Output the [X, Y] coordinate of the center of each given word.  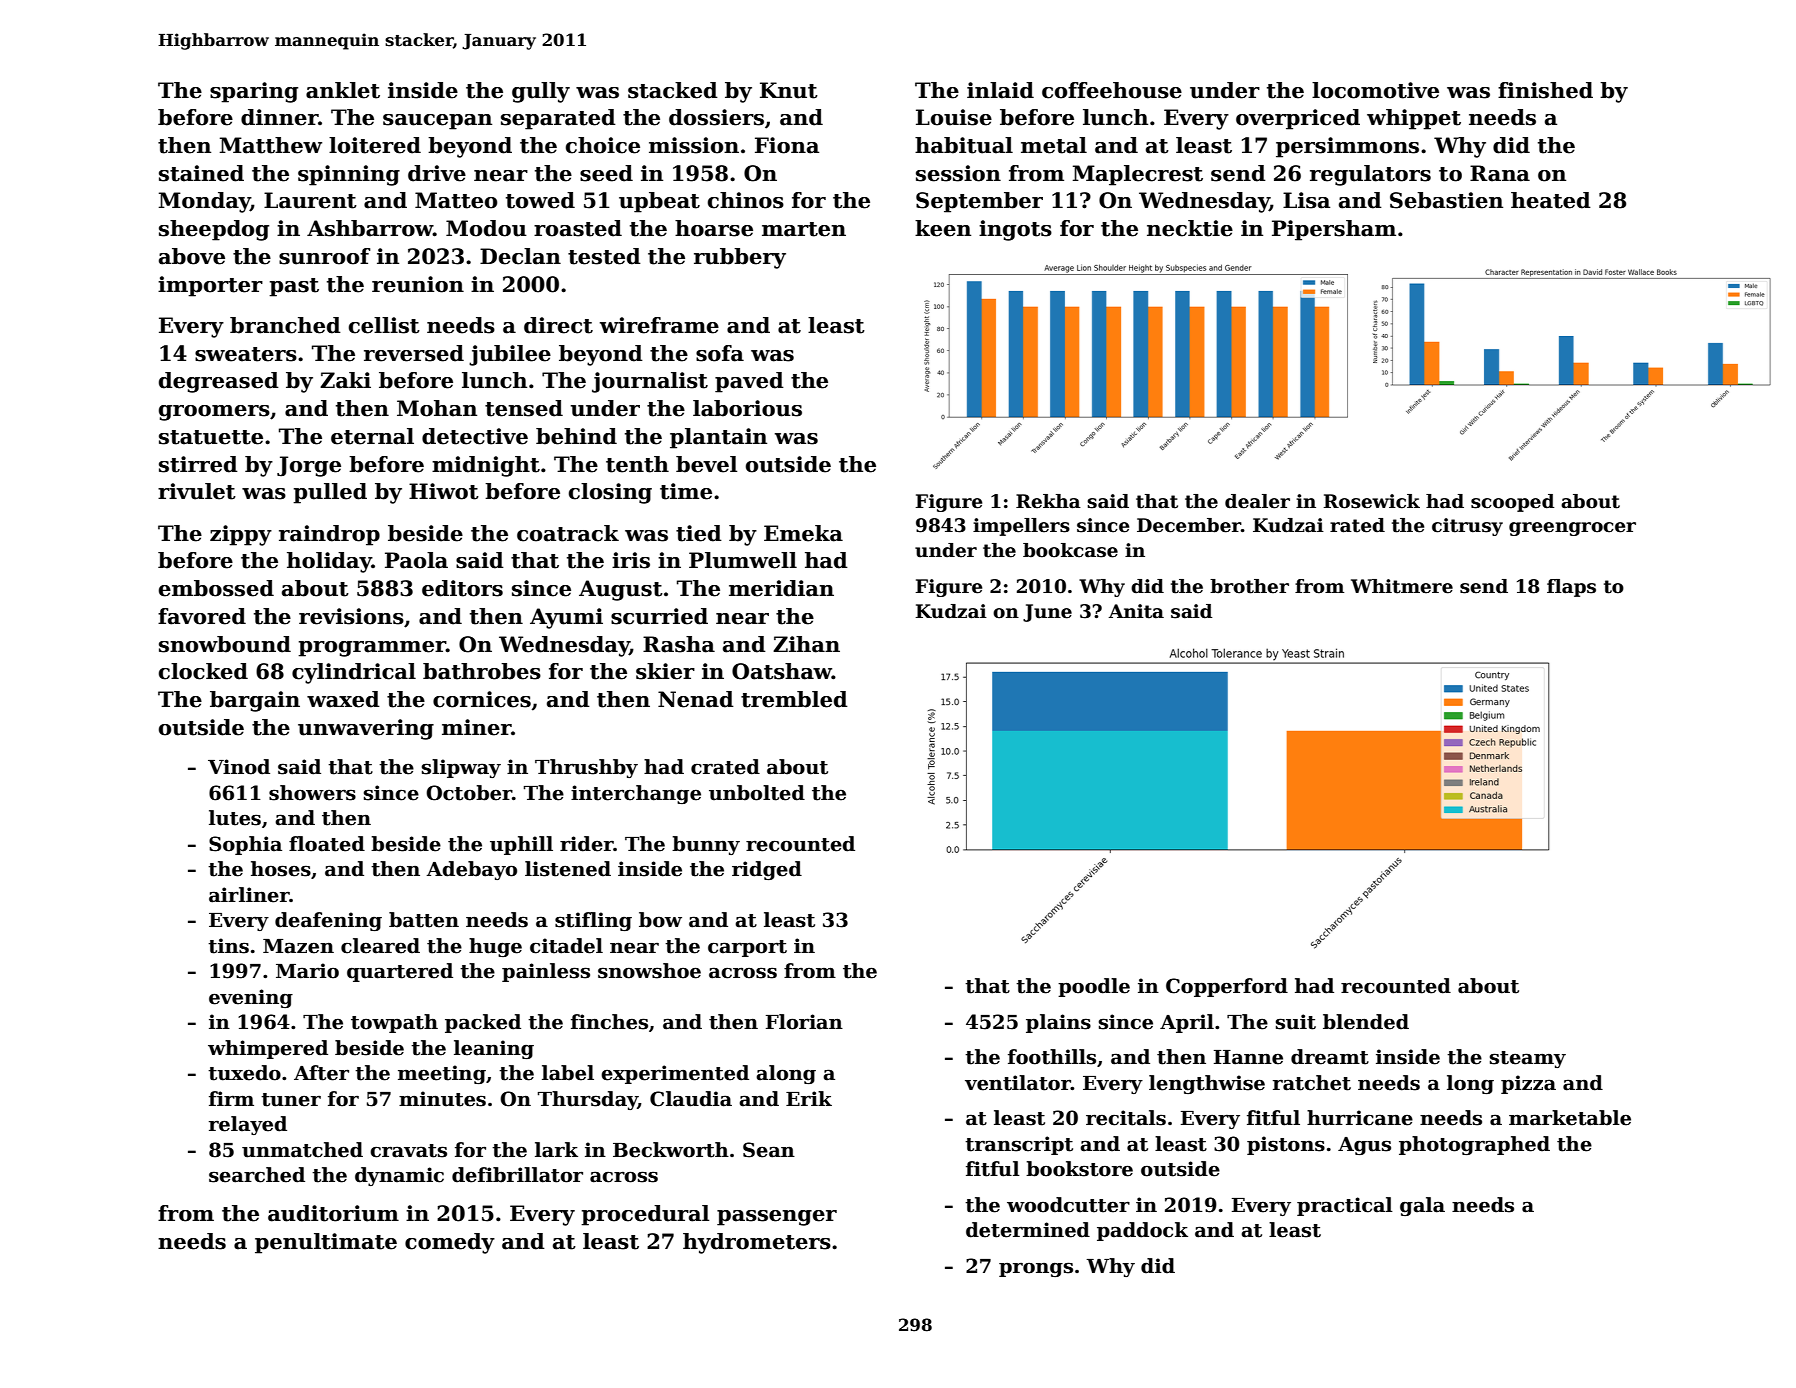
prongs [1036, 1269]
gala [1422, 1206]
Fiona [787, 145]
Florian [804, 1022]
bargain [255, 701]
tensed [524, 408]
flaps [1571, 588]
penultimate [326, 1243]
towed [540, 200]
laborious [747, 408]
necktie [1190, 228]
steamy [1528, 1059]
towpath [394, 1023]
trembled [794, 699]
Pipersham [1334, 230]
